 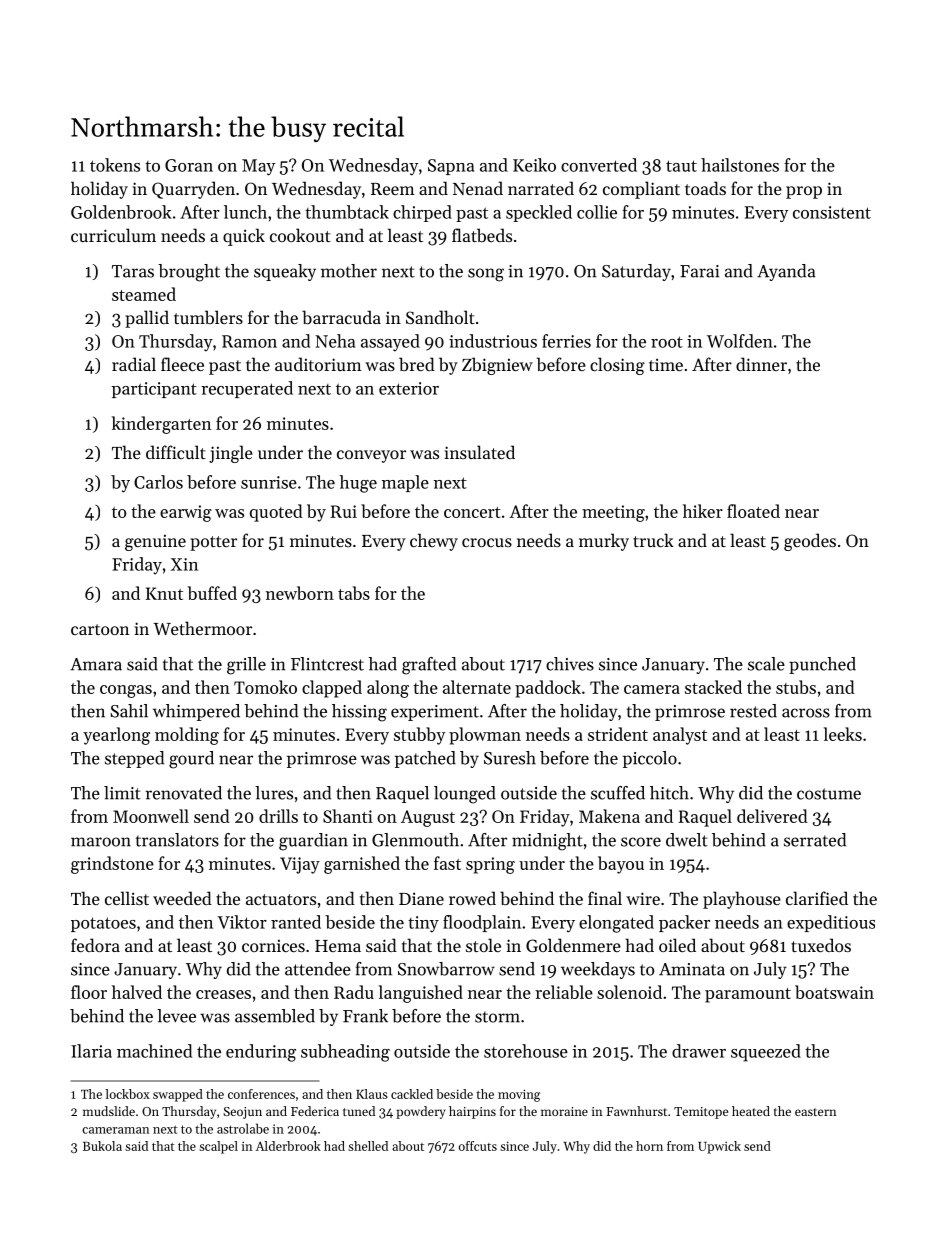 I want to click on geodes, so click(x=810, y=542).
